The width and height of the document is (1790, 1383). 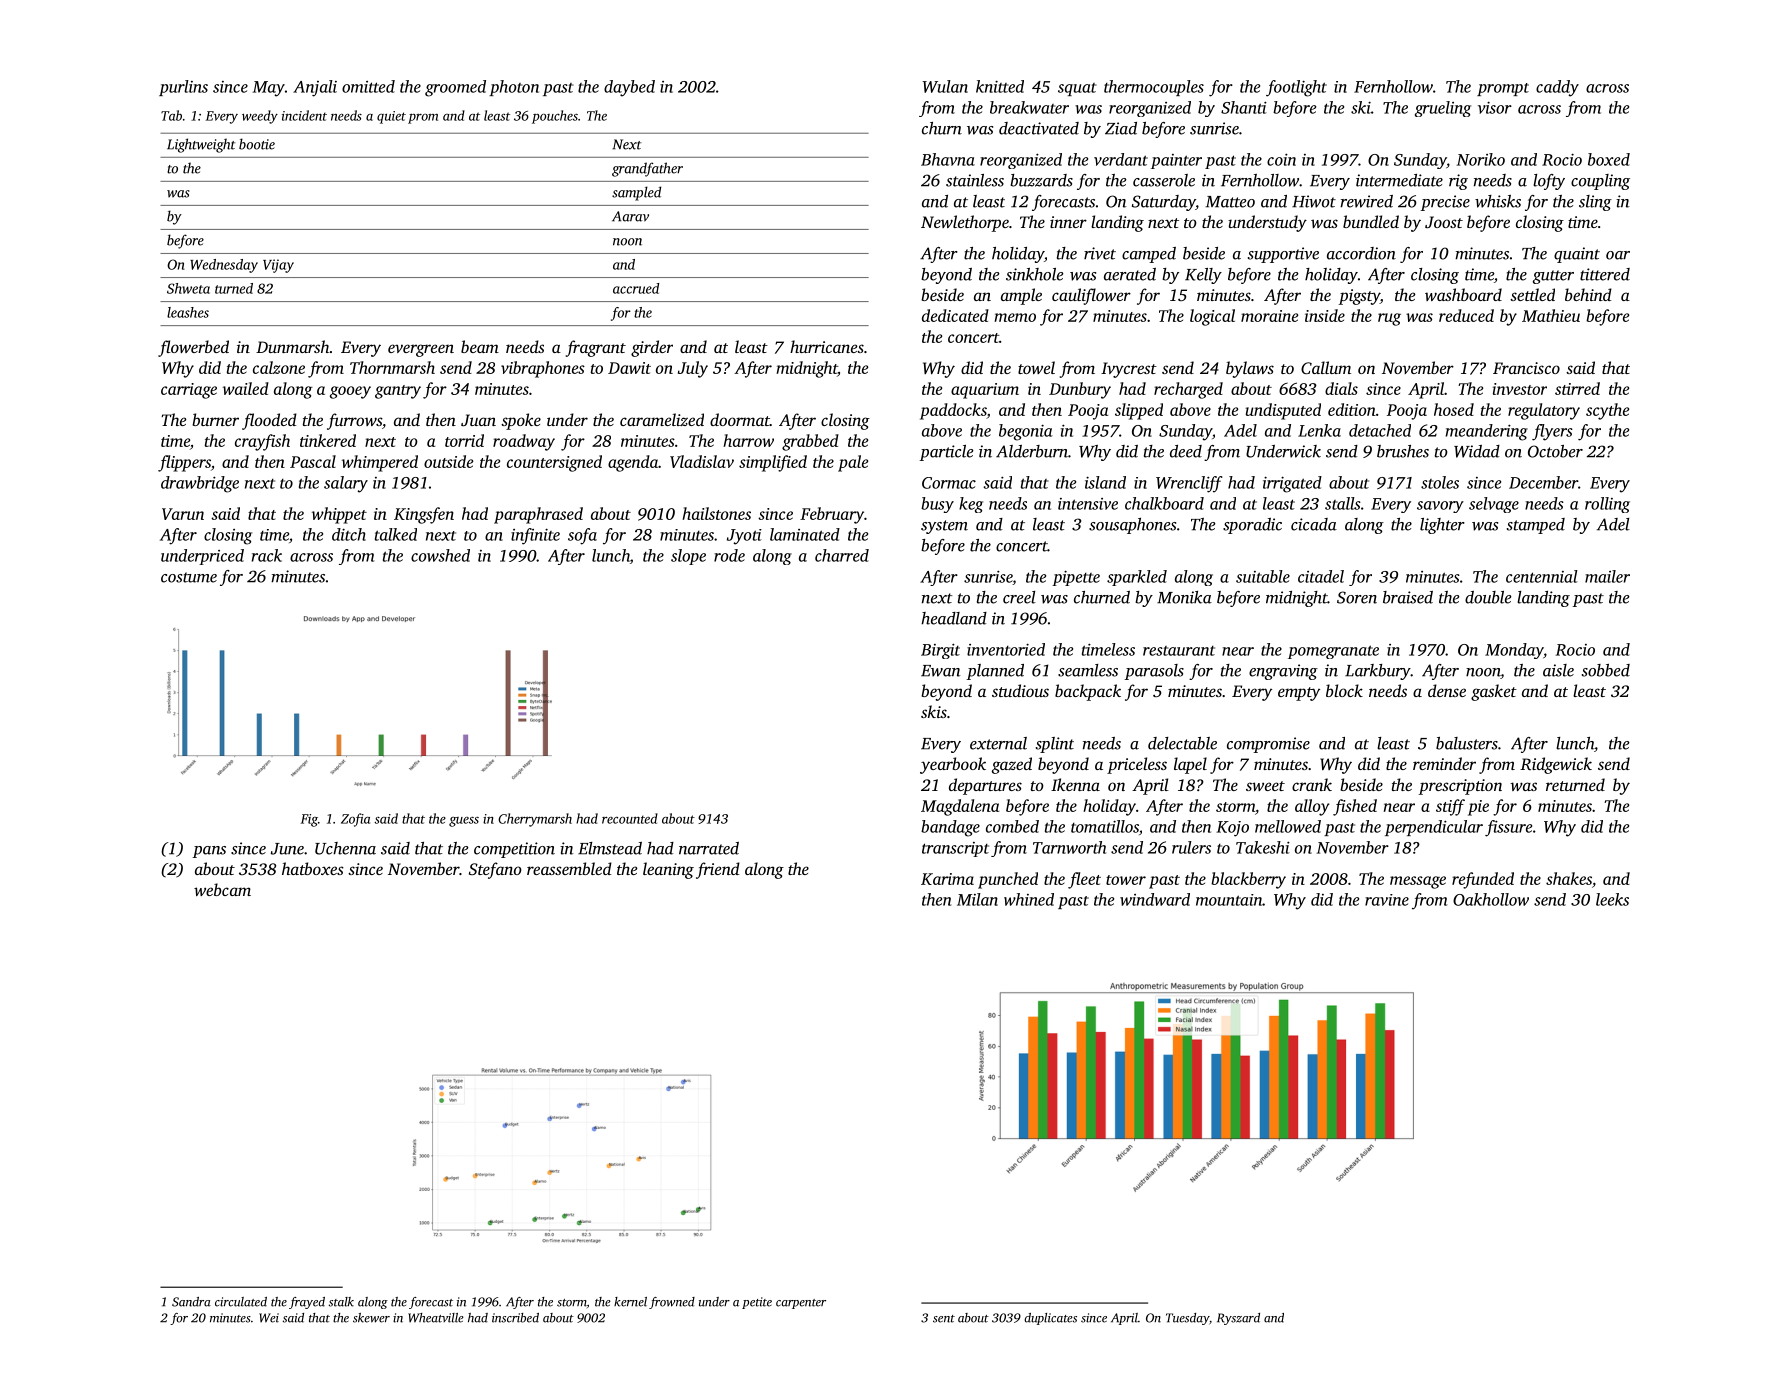 I want to click on competition, so click(x=514, y=850).
